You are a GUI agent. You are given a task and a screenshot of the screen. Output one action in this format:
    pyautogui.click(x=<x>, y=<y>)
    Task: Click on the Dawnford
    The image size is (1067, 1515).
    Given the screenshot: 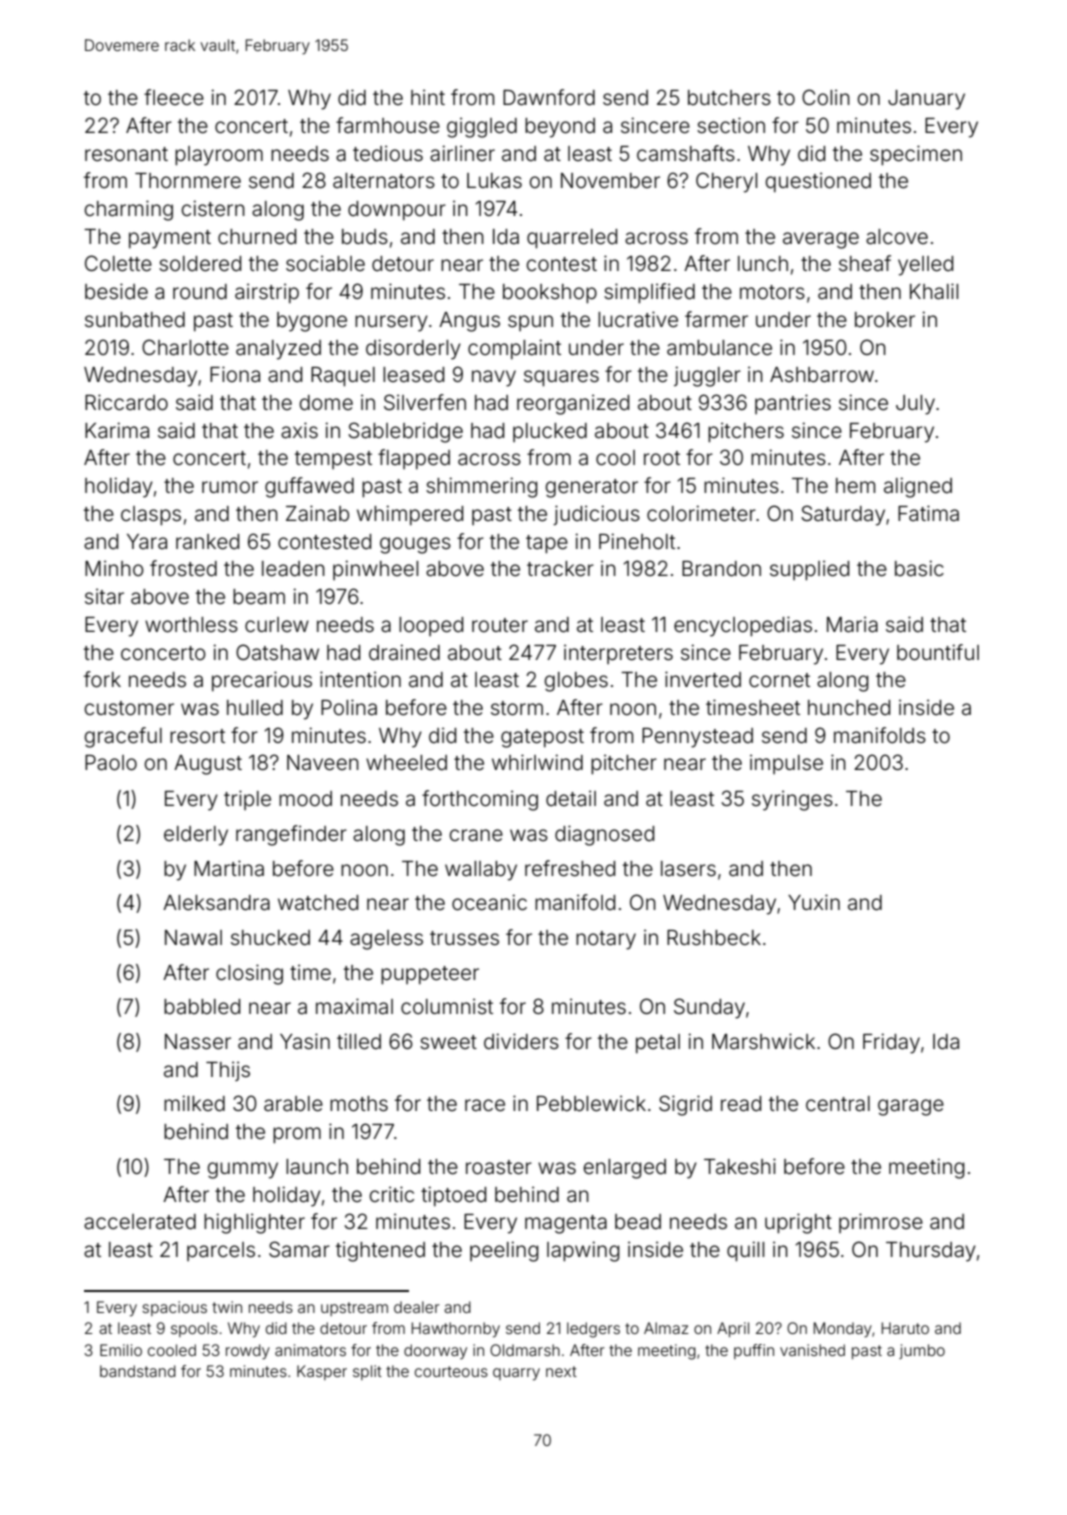 What is the action you would take?
    pyautogui.click(x=549, y=97)
